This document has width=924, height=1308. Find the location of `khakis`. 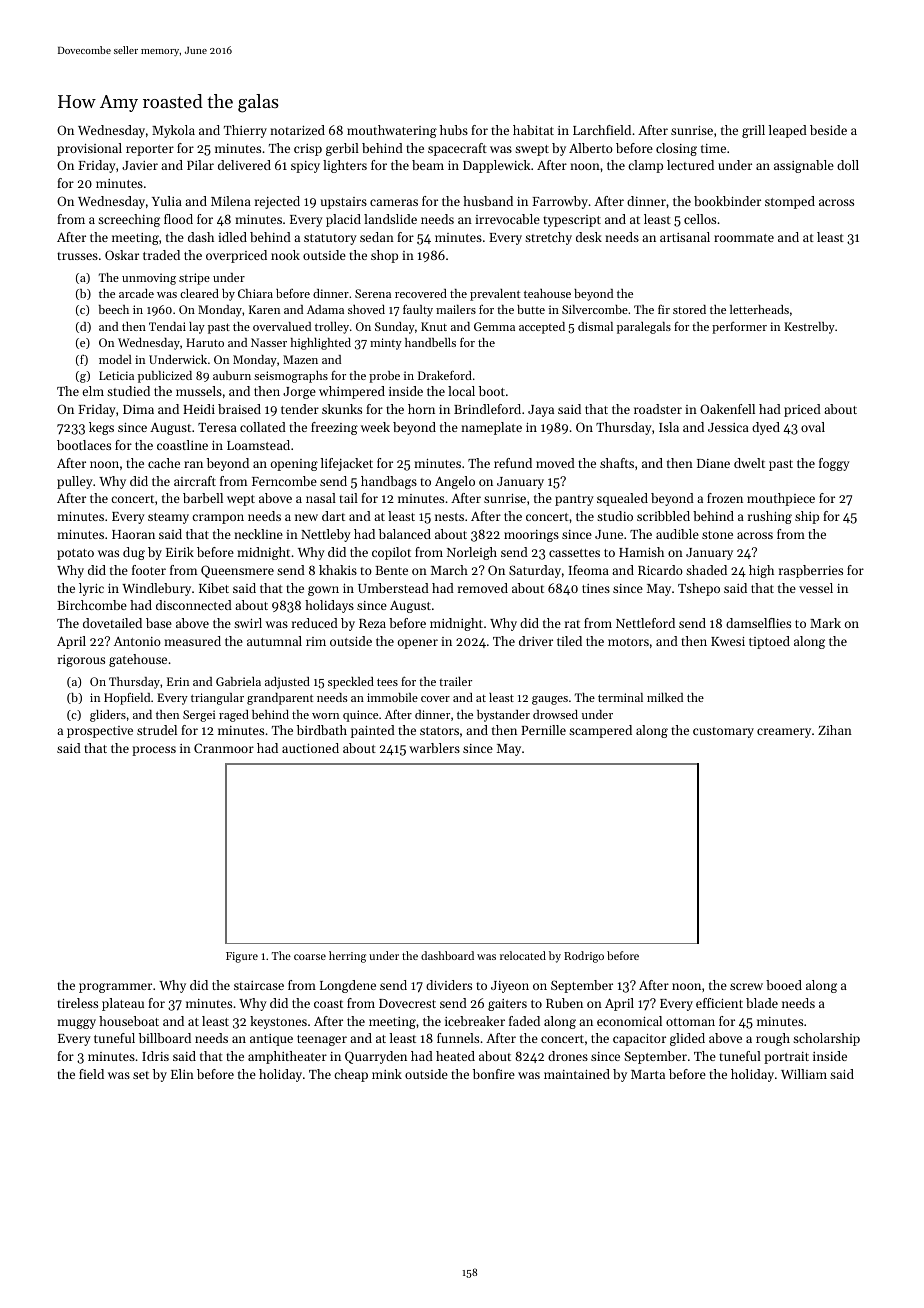

khakis is located at coordinates (338, 570).
